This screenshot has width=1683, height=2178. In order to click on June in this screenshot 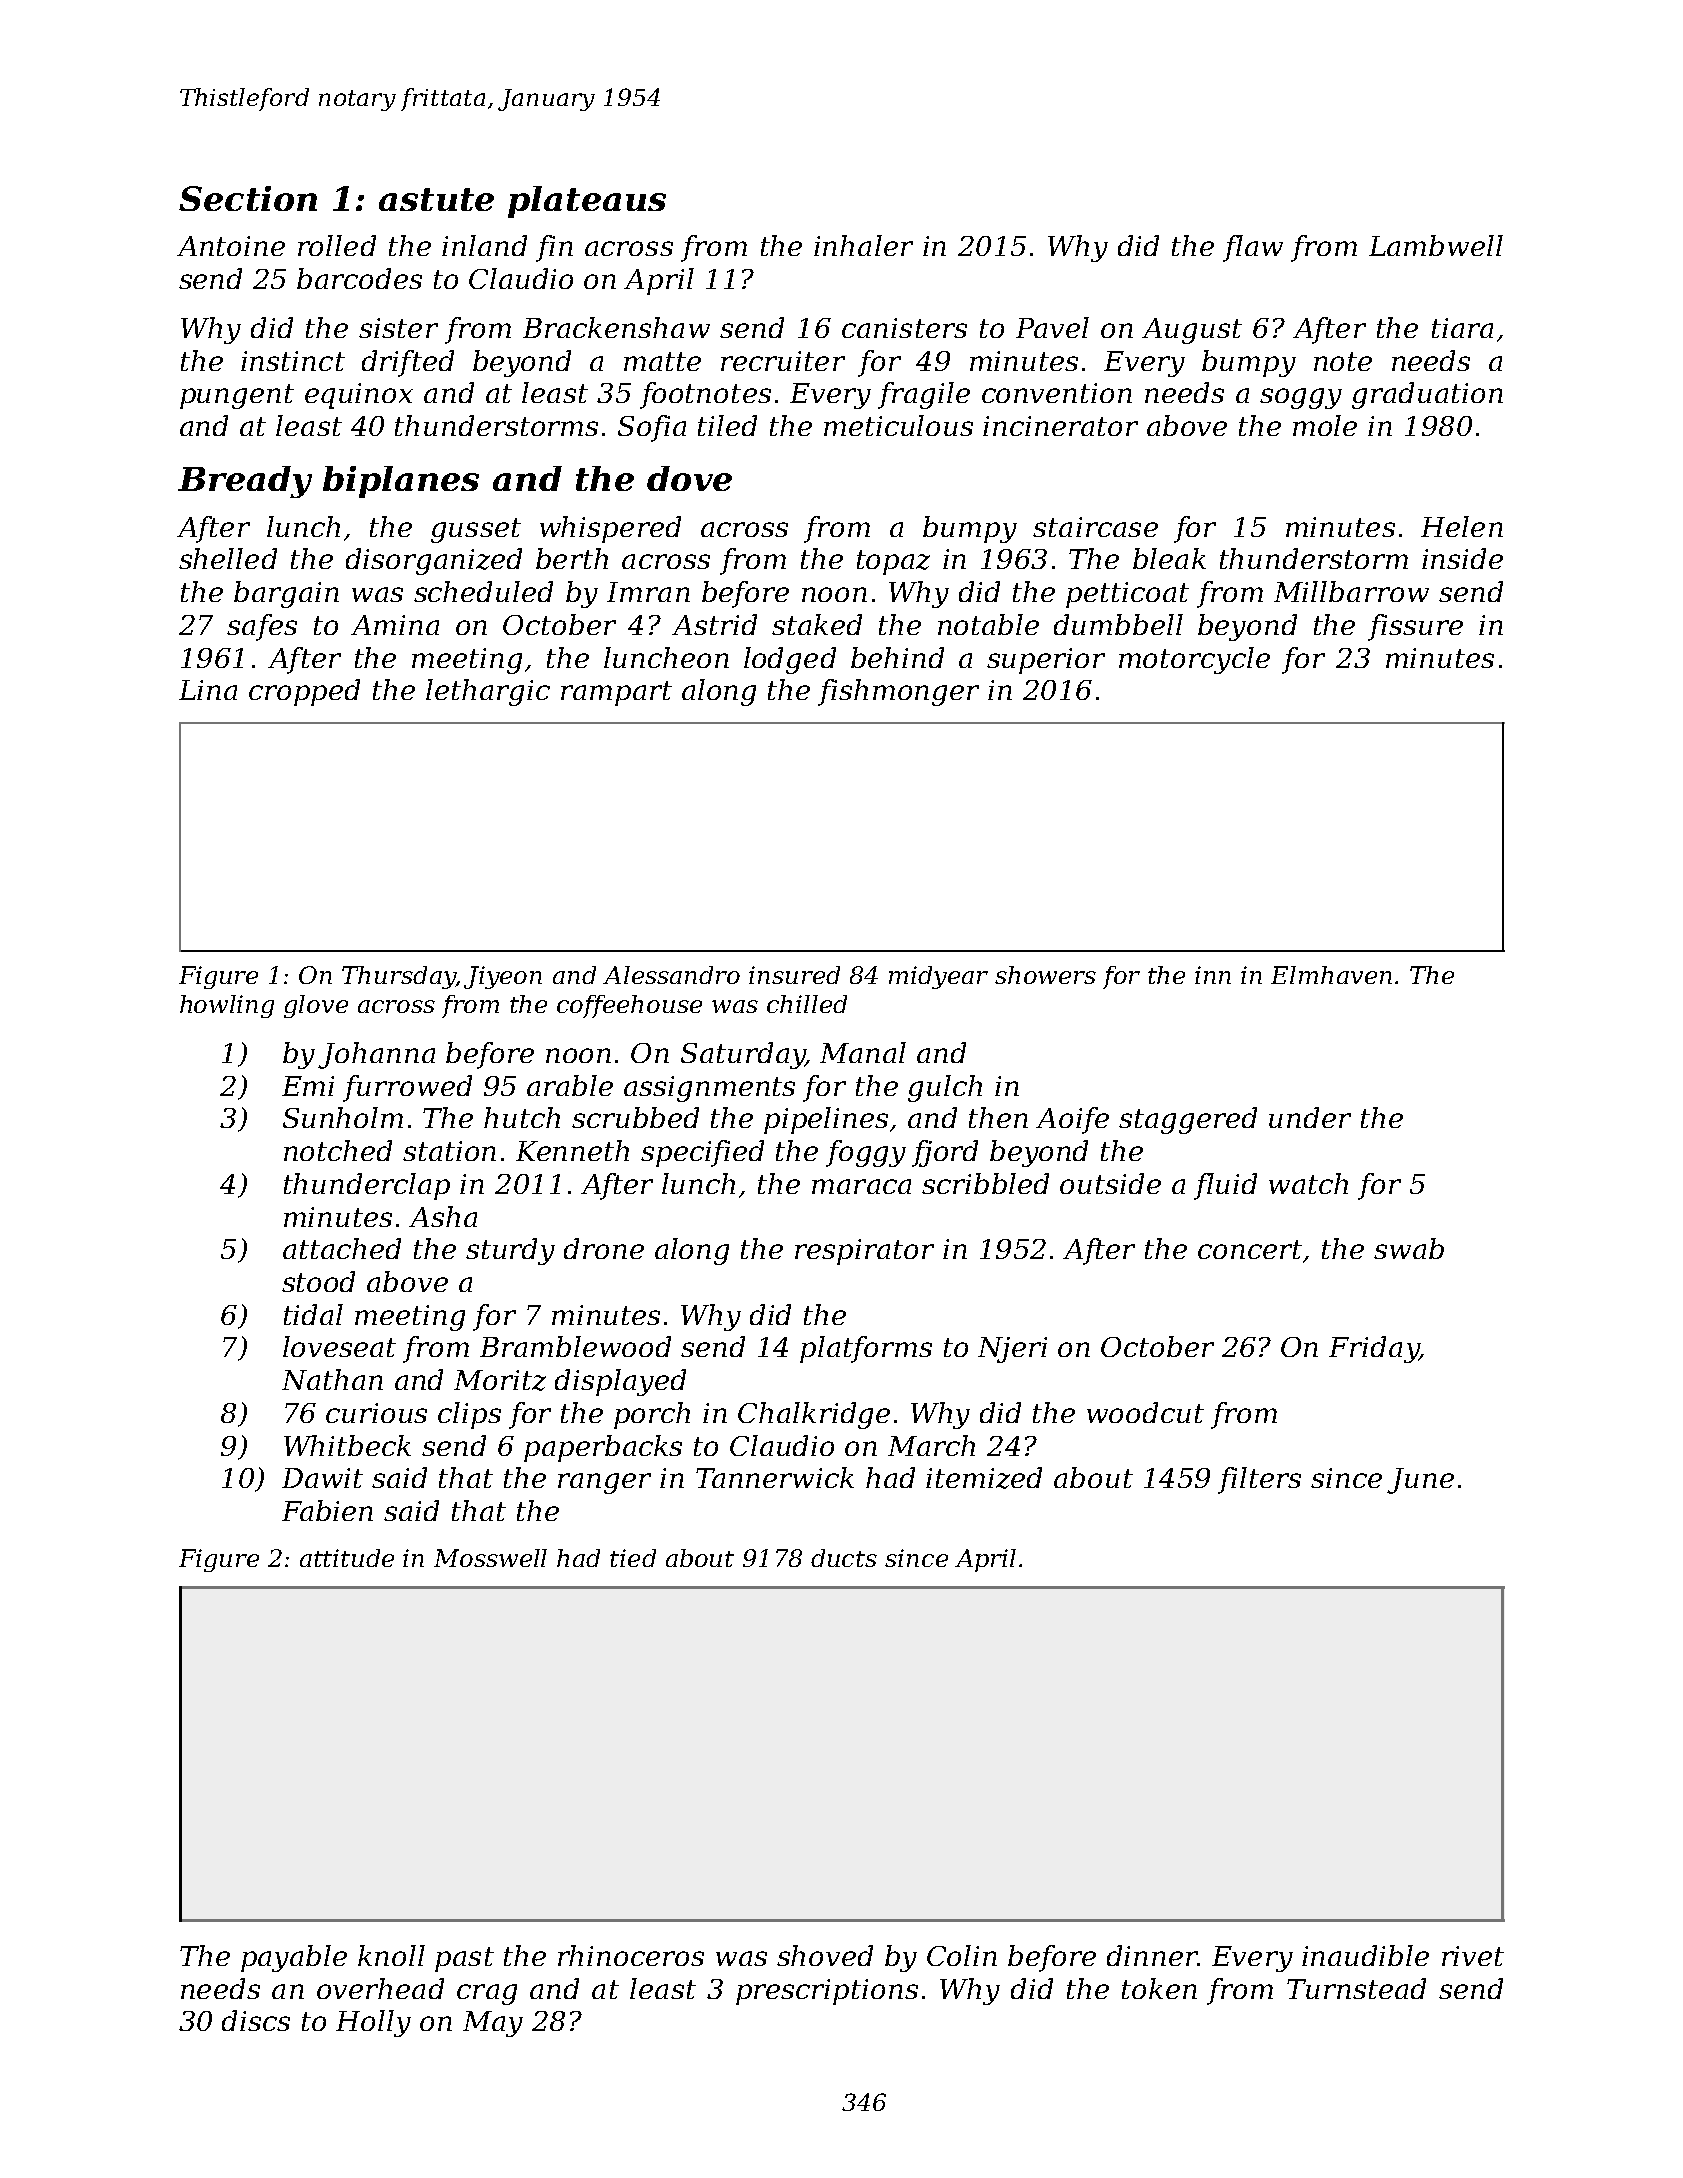, I will do `click(1420, 1481)`.
